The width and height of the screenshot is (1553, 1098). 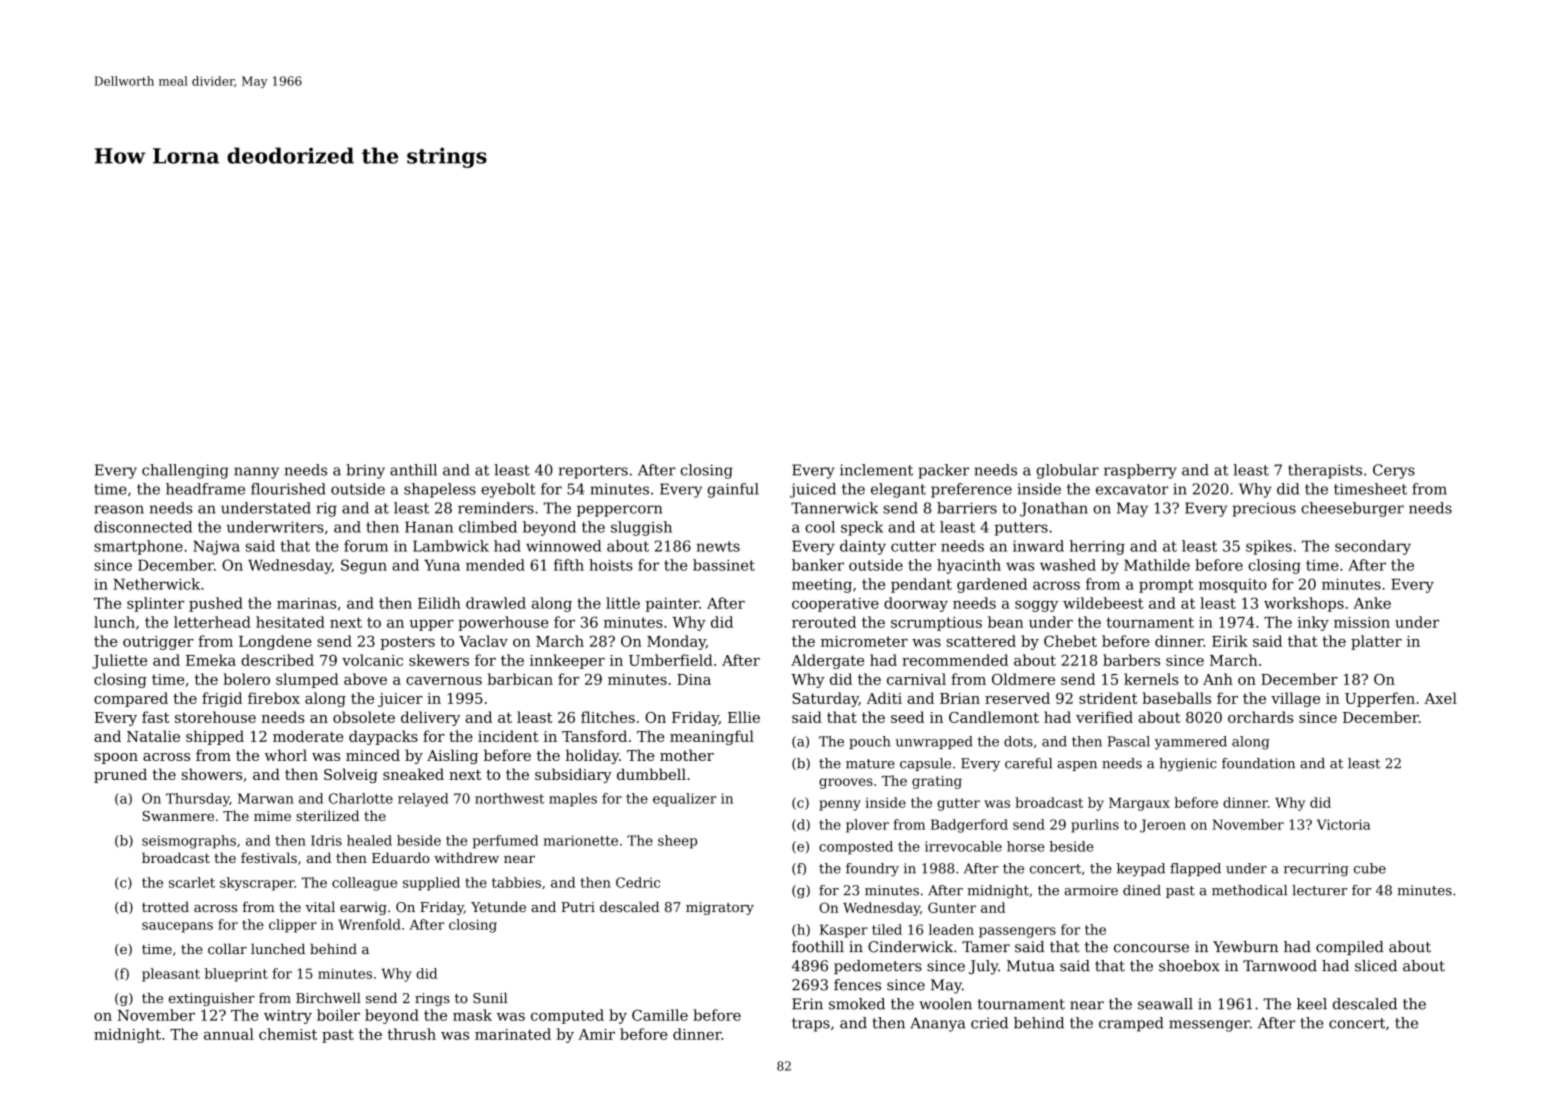 What do you see at coordinates (898, 490) in the screenshot?
I see `elegant` at bounding box center [898, 490].
